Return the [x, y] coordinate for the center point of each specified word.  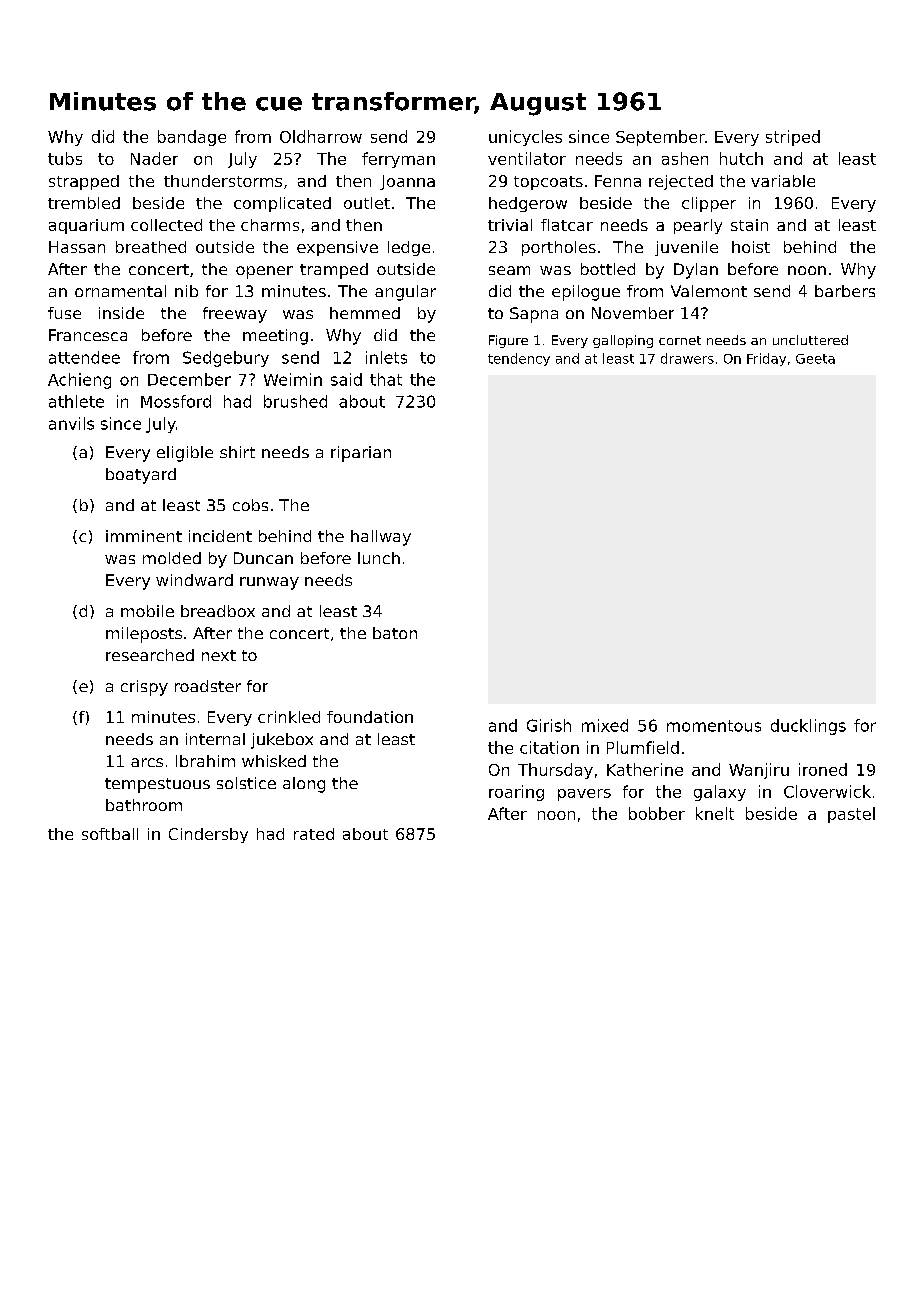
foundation [370, 717]
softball [110, 834]
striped [793, 138]
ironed [823, 769]
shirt [237, 452]
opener [264, 272]
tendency [519, 359]
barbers [845, 291]
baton [395, 633]
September [660, 138]
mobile [147, 611]
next [219, 655]
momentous [714, 726]
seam [509, 270]
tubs [65, 158]
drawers [687, 358]
